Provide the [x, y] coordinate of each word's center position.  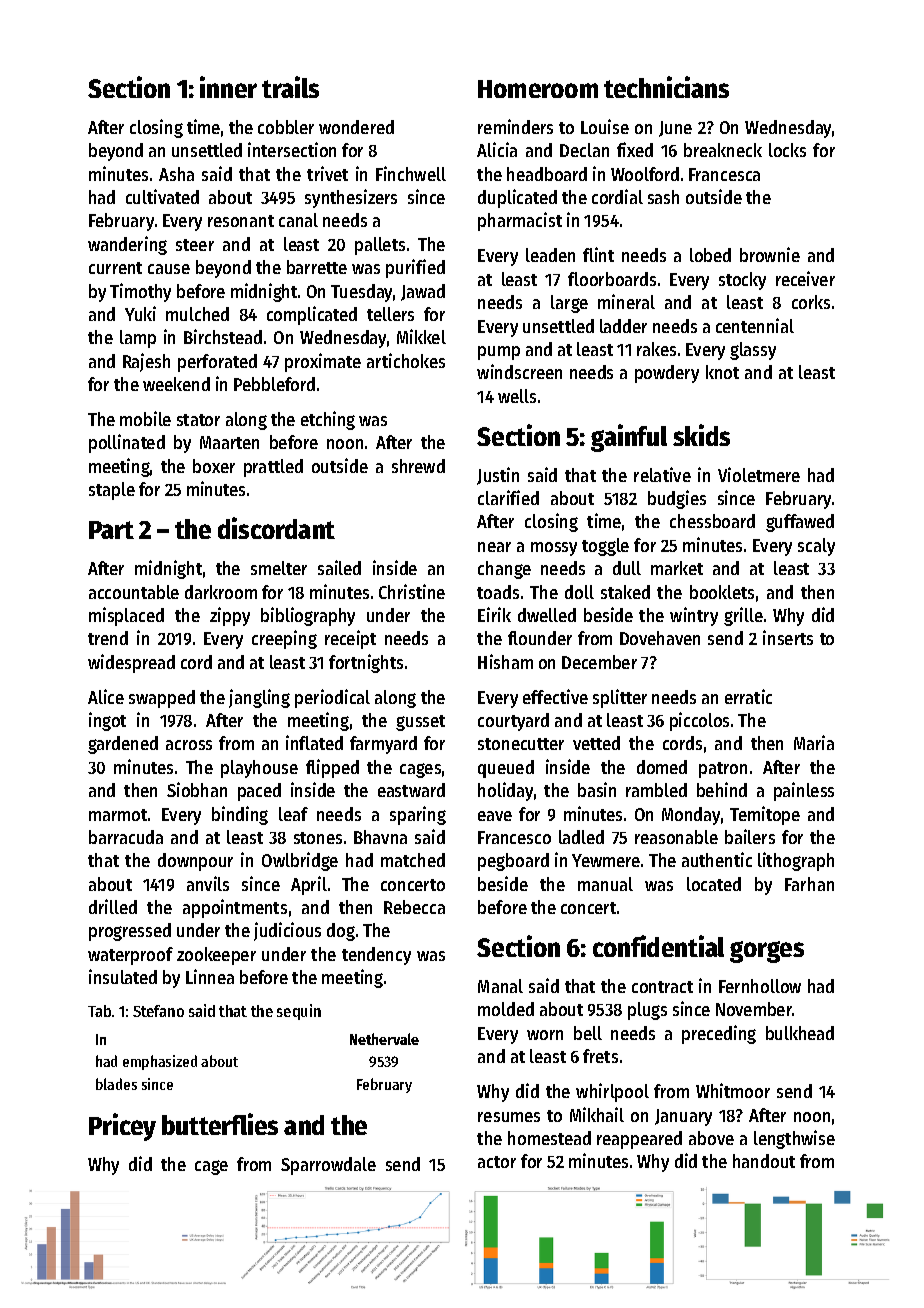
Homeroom [538, 89]
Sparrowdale [328, 1166]
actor [497, 1162]
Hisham [505, 661]
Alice [106, 696]
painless [804, 791]
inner [228, 87]
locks [787, 150]
